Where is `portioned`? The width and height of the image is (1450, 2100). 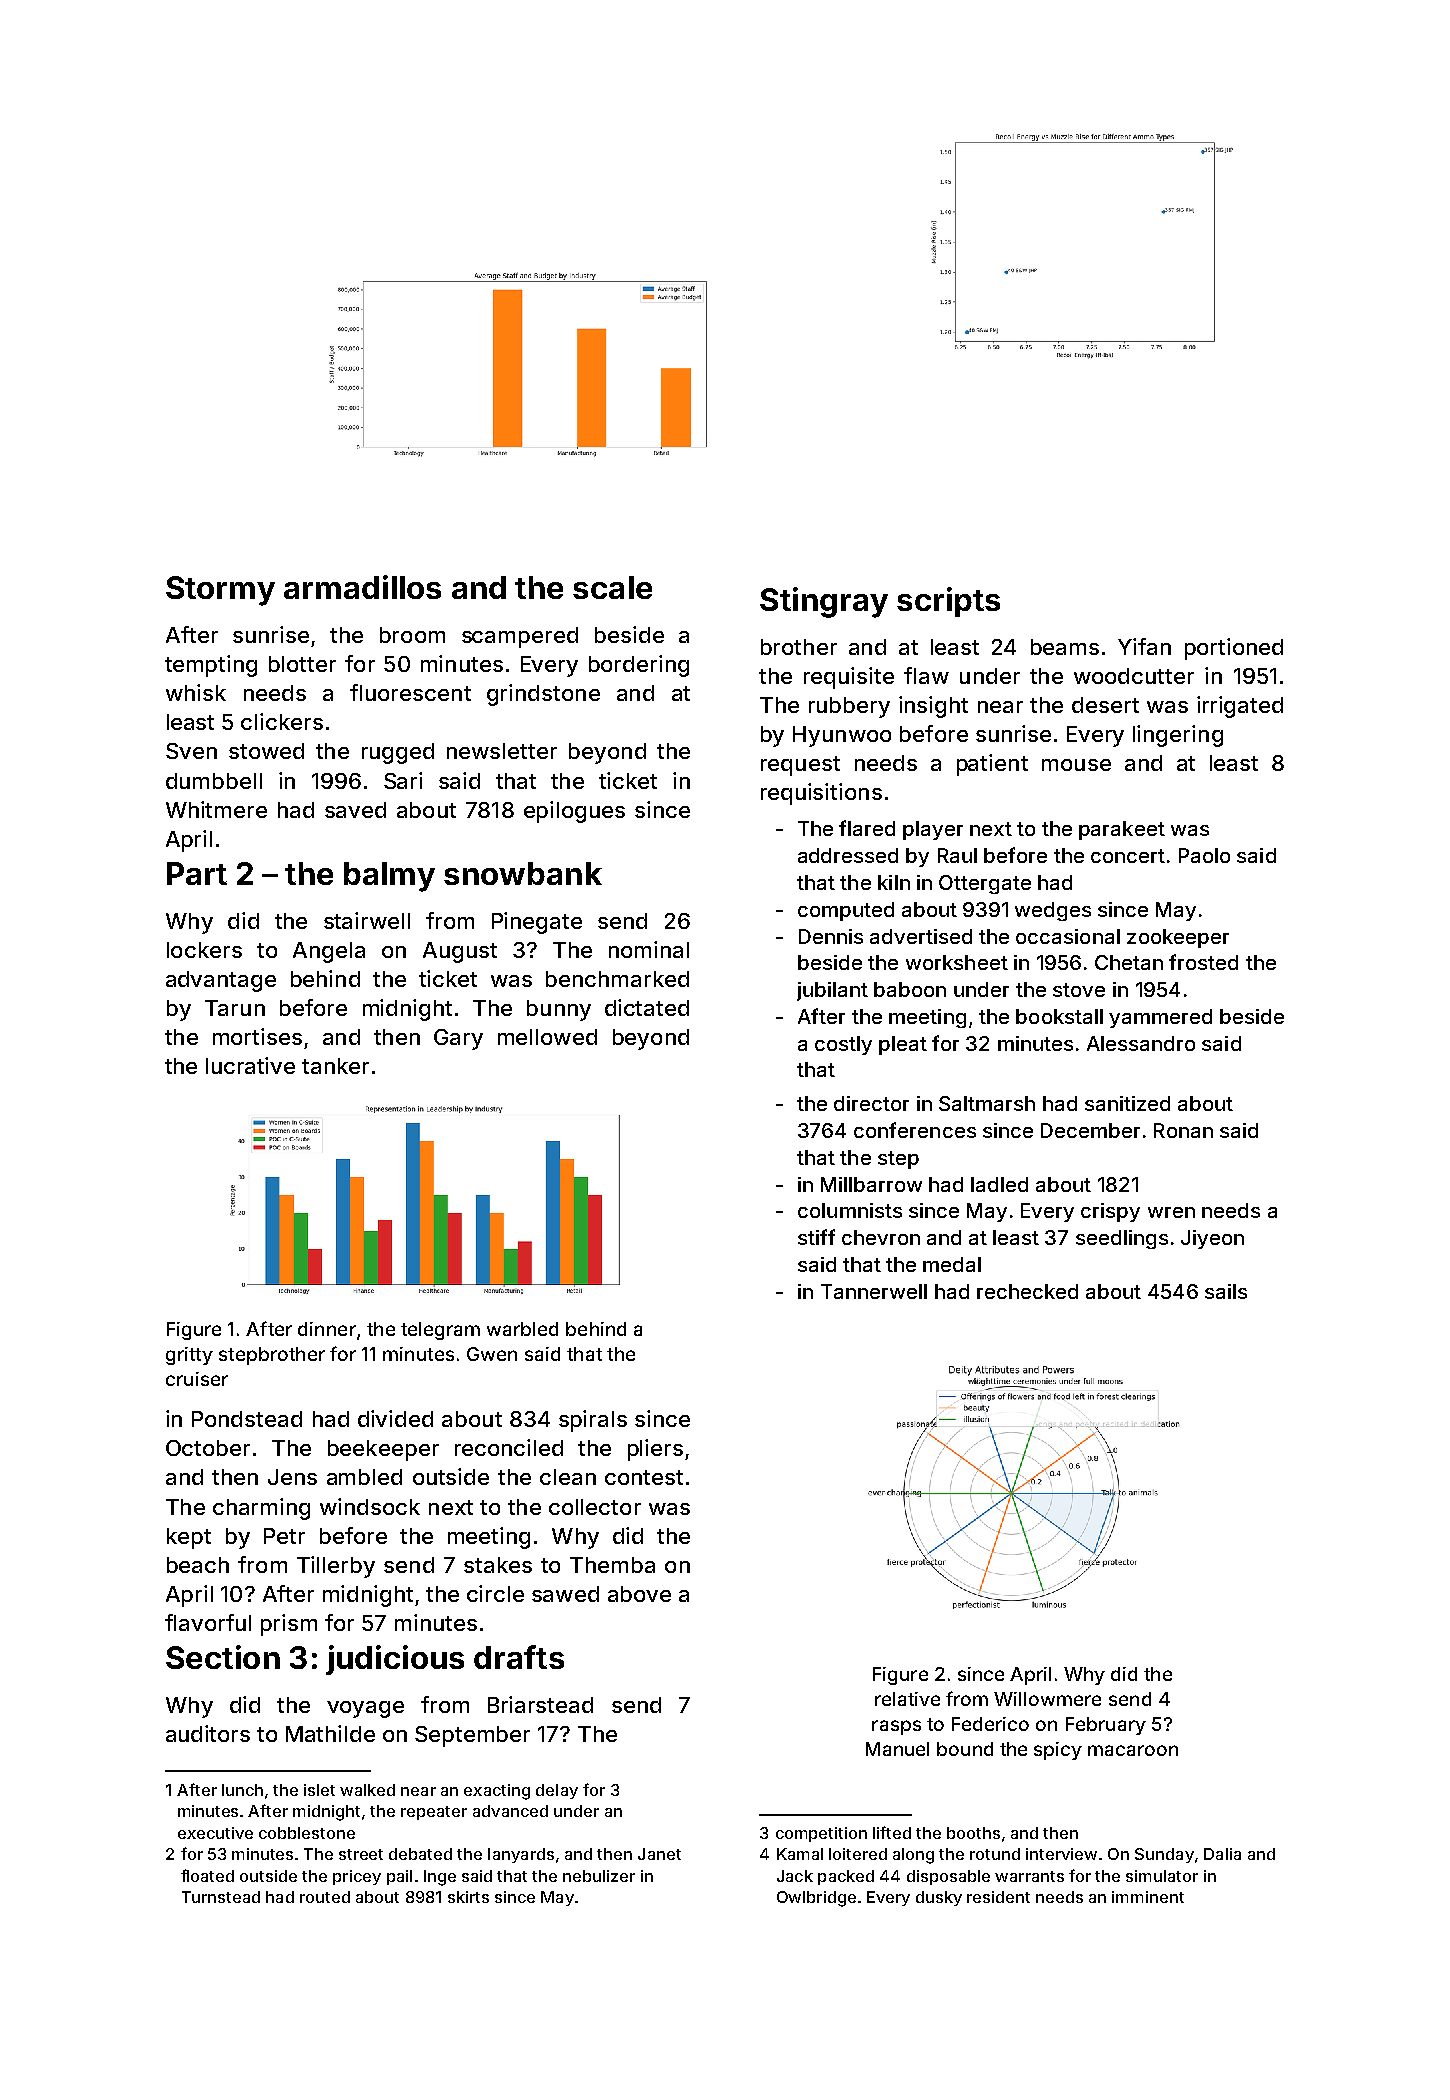
portioned is located at coordinates (1234, 649).
